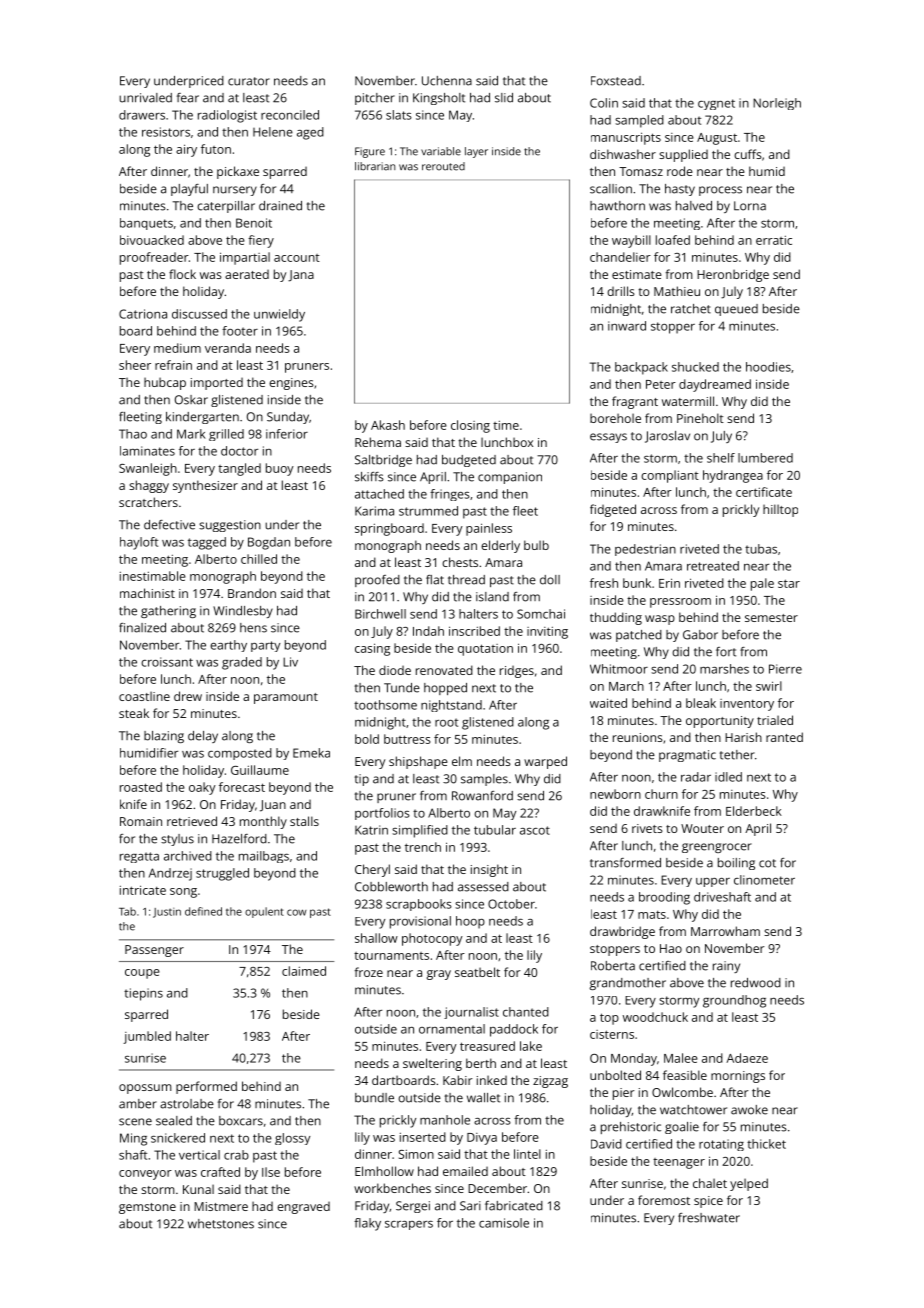 Image resolution: width=924 pixels, height=1308 pixels. I want to click on Juan, so click(273, 806).
